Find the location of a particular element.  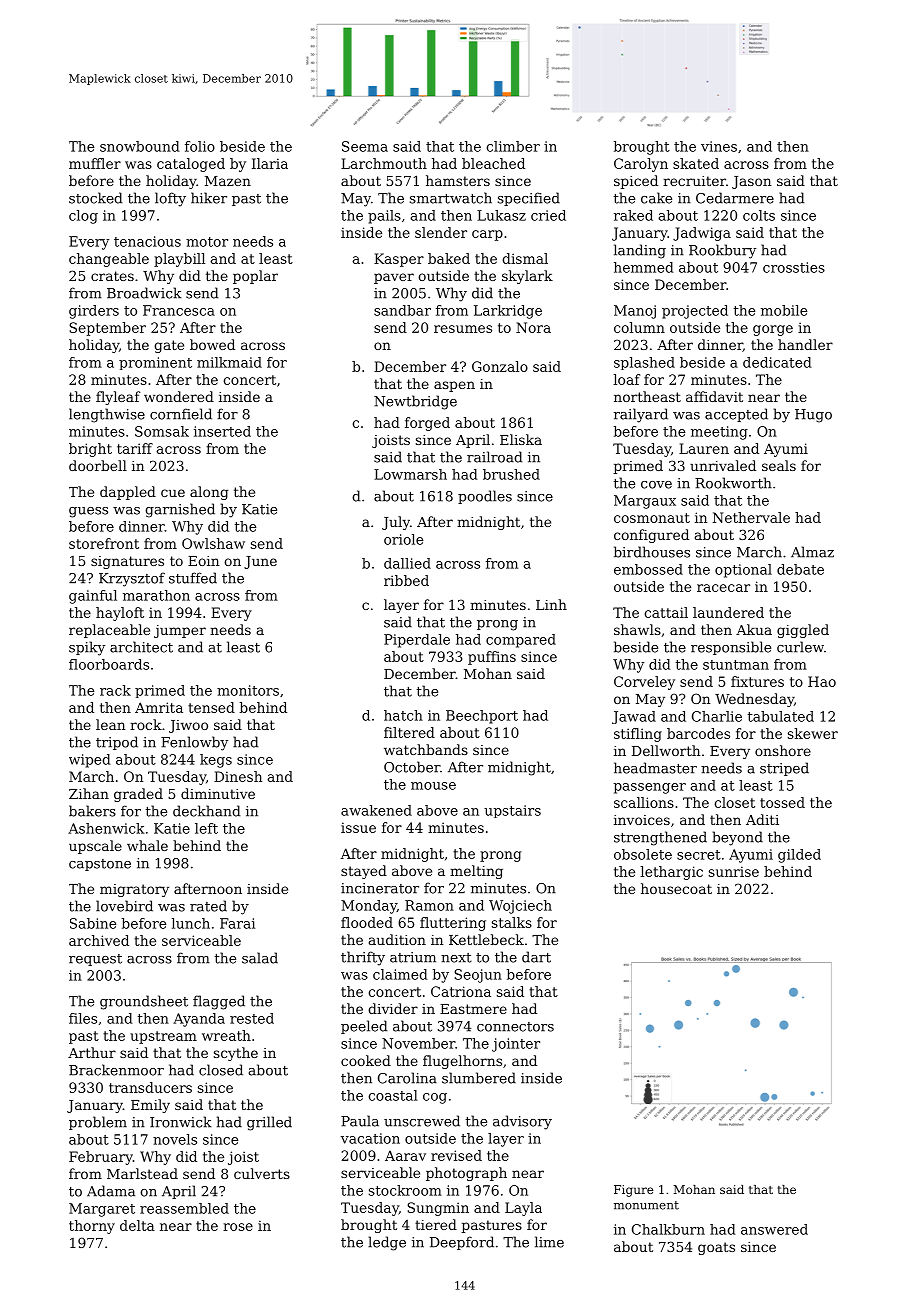

sunrise is located at coordinates (734, 871).
